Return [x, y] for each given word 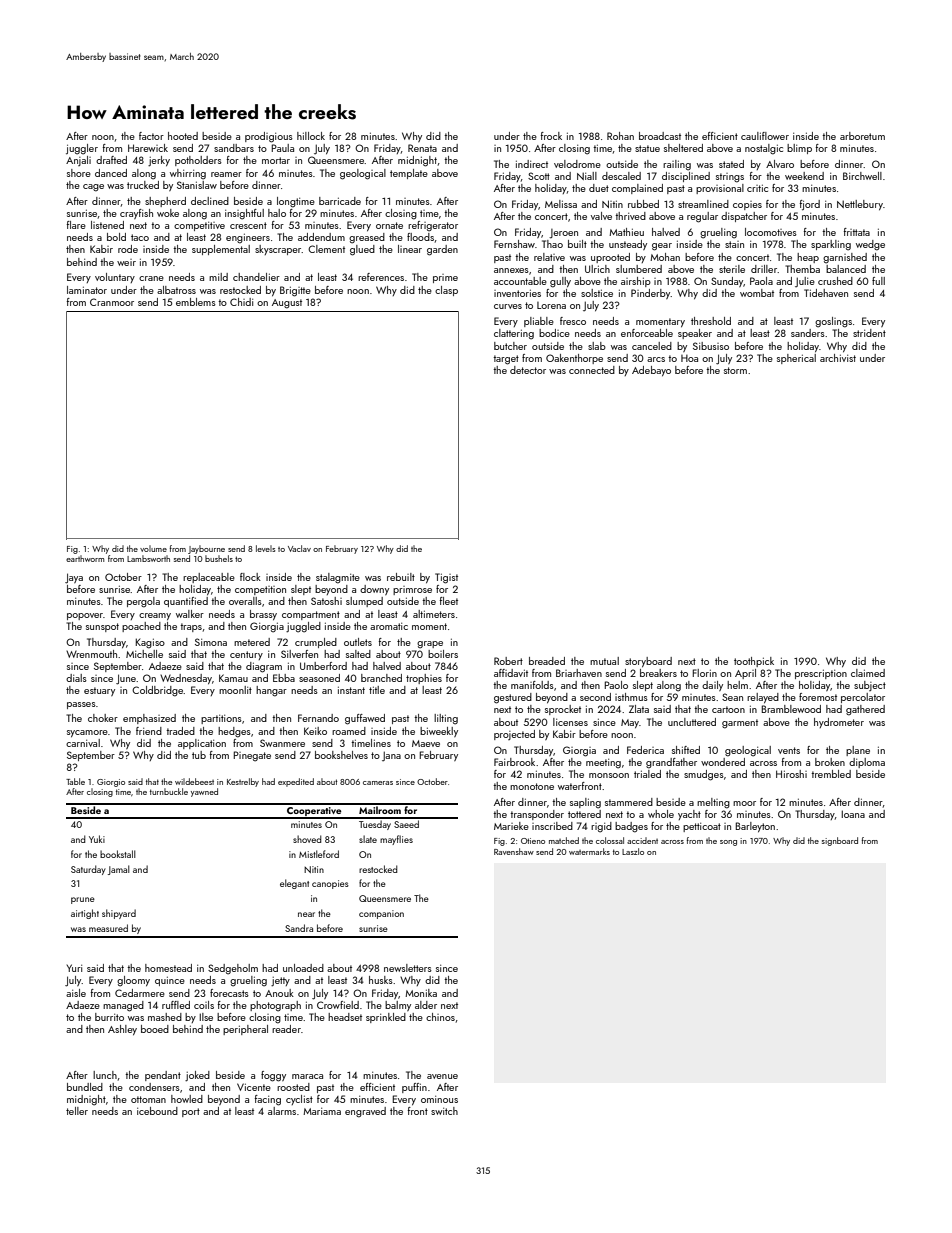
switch [444, 1111]
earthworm [85, 558]
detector [528, 370]
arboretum [862, 136]
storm [735, 370]
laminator [87, 290]
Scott [539, 176]
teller [77, 1111]
